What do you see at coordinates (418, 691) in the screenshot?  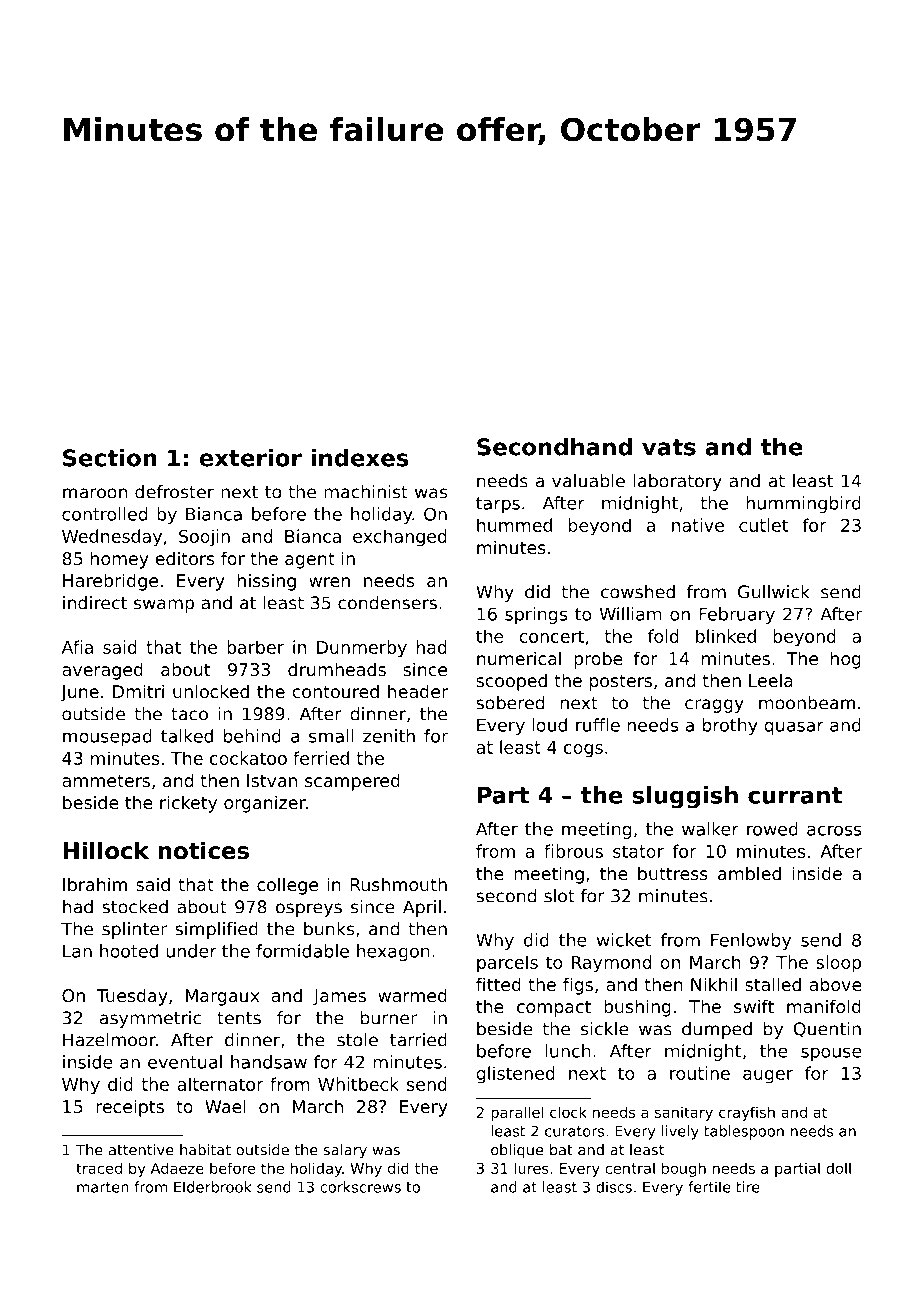 I see `header` at bounding box center [418, 691].
